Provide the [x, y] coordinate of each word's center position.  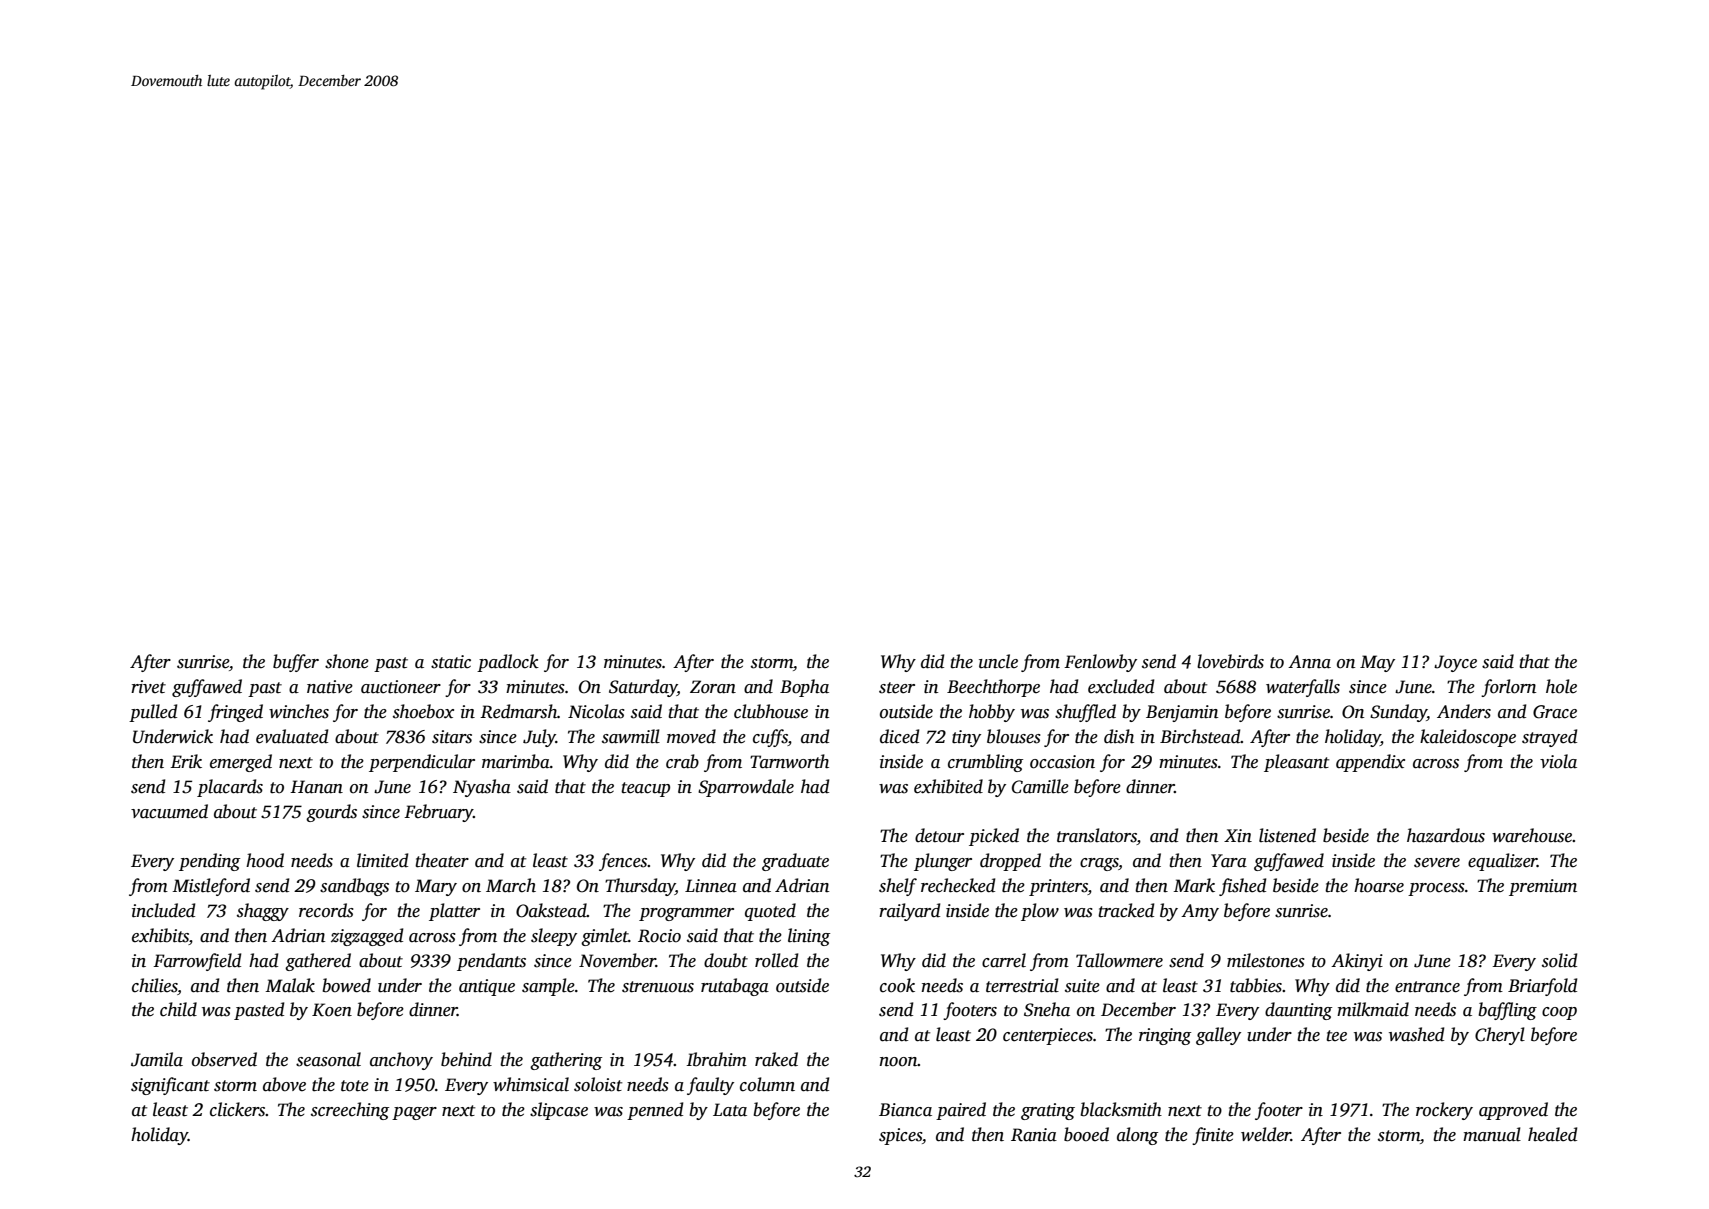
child [178, 1009]
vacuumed [169, 811]
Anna [1309, 662]
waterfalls [1303, 688]
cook [897, 985]
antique [487, 987]
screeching [350, 1111]
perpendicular [422, 763]
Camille [1040, 786]
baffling [1507, 1011]
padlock [508, 663]
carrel [1004, 960]
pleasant [1296, 763]
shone [347, 661]
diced [899, 736]
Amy [1200, 912]
